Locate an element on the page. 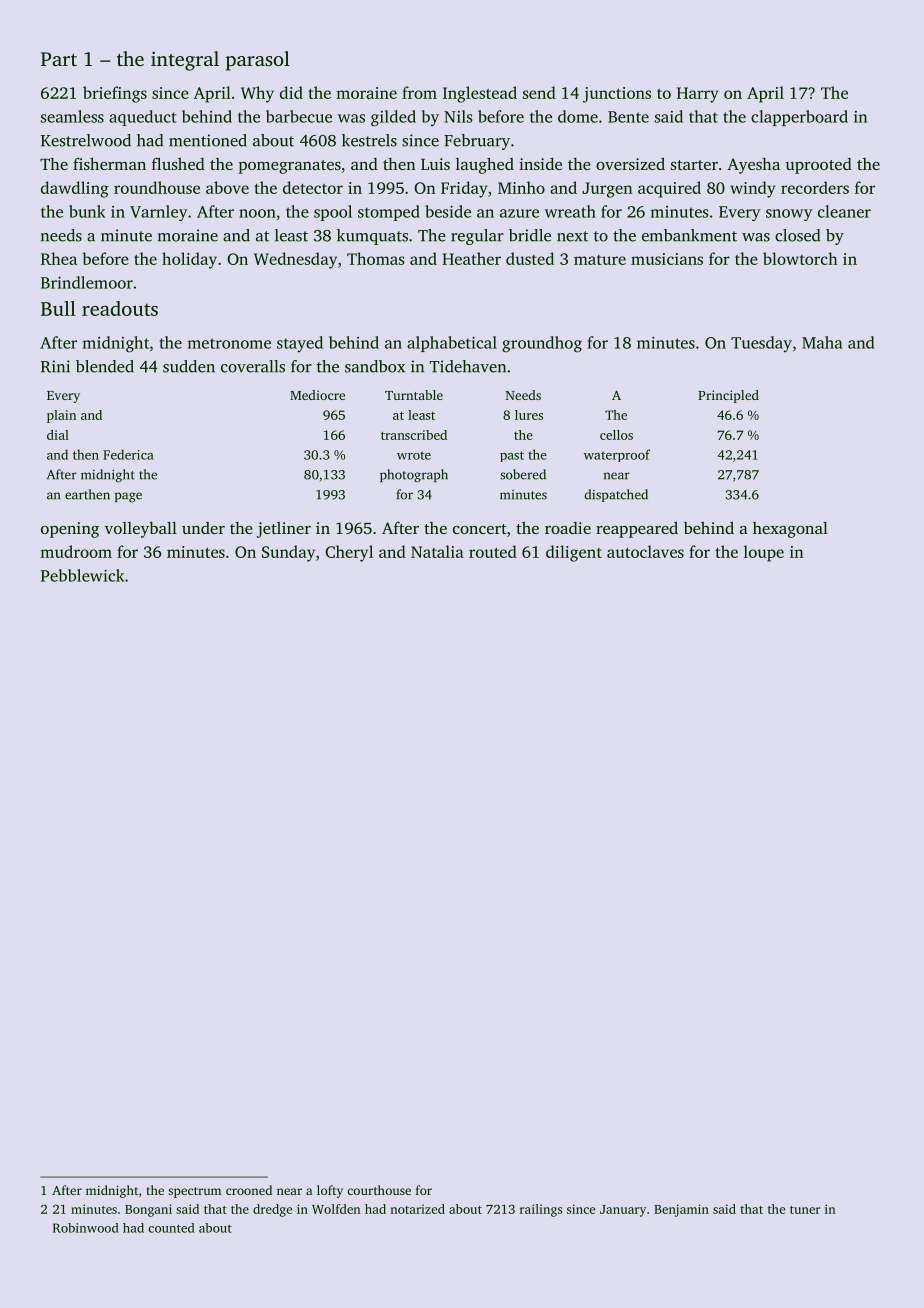 The height and width of the document is (1308, 924). mudroom is located at coordinates (76, 551).
